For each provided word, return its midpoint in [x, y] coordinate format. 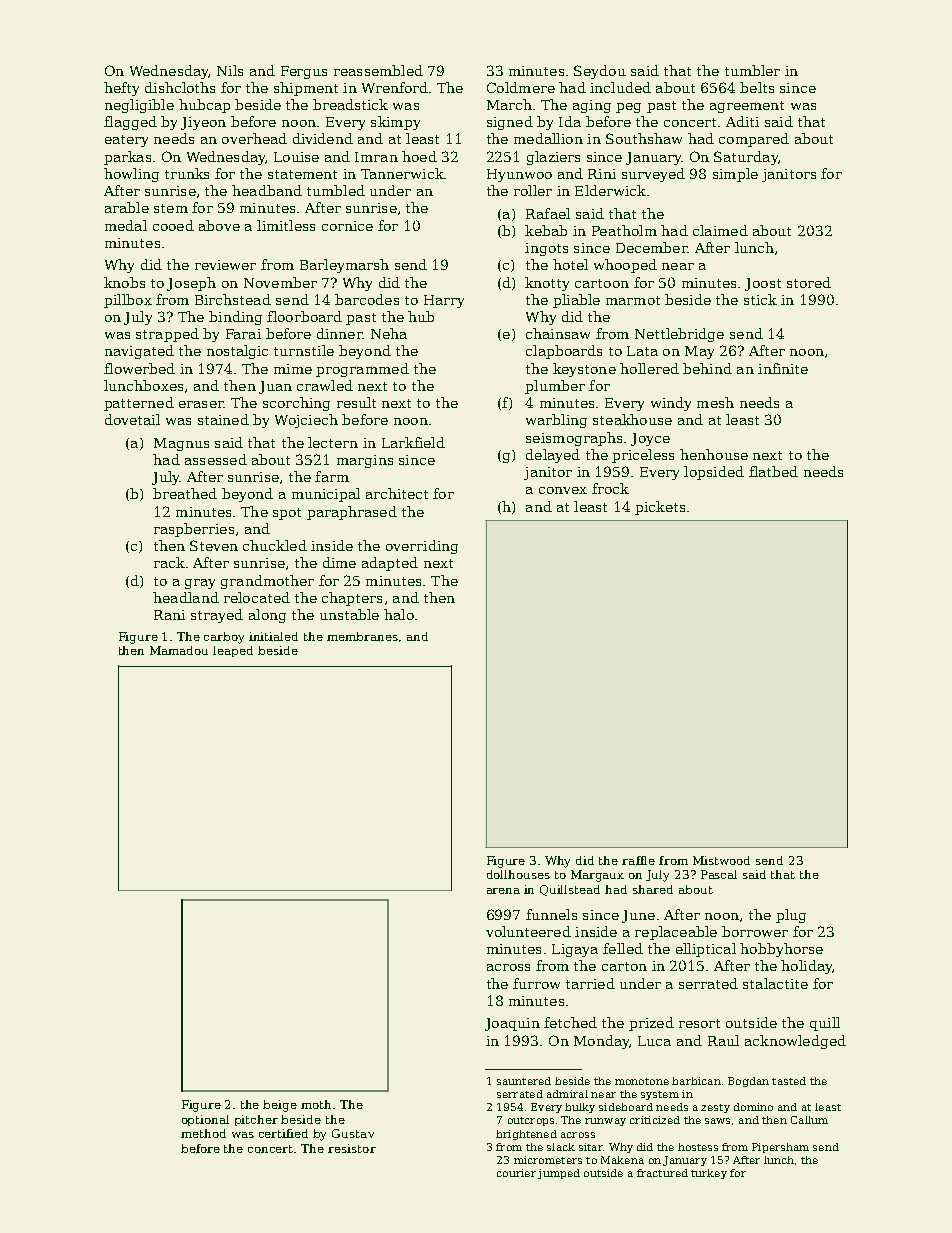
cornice [347, 226]
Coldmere [521, 87]
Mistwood [721, 860]
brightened [526, 1135]
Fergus [304, 72]
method [203, 1133]
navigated [139, 352]
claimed [720, 230]
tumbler [752, 70]
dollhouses [518, 874]
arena [503, 891]
